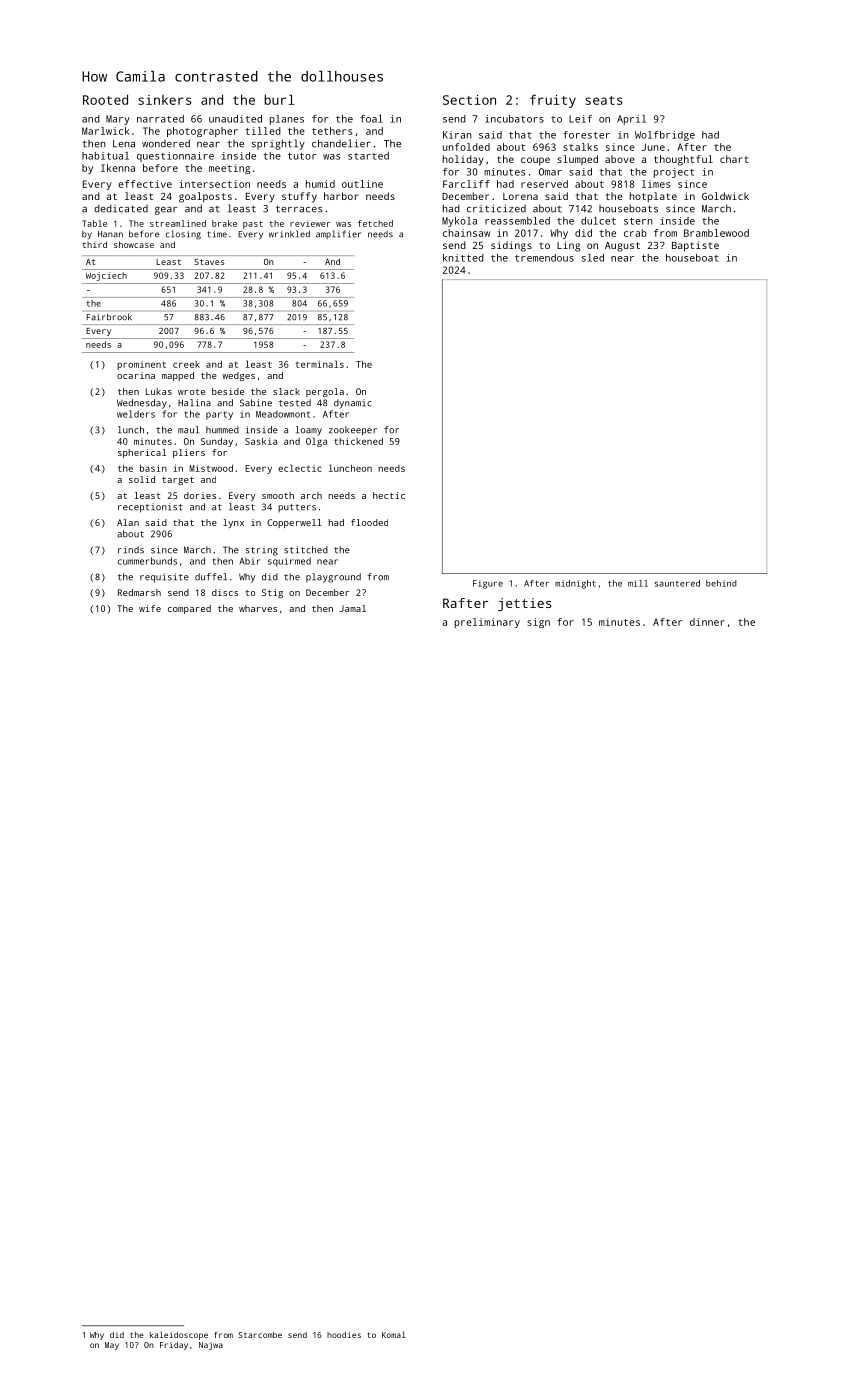  Describe the element at coordinates (211, 1346) in the screenshot. I see `Najwa` at that location.
